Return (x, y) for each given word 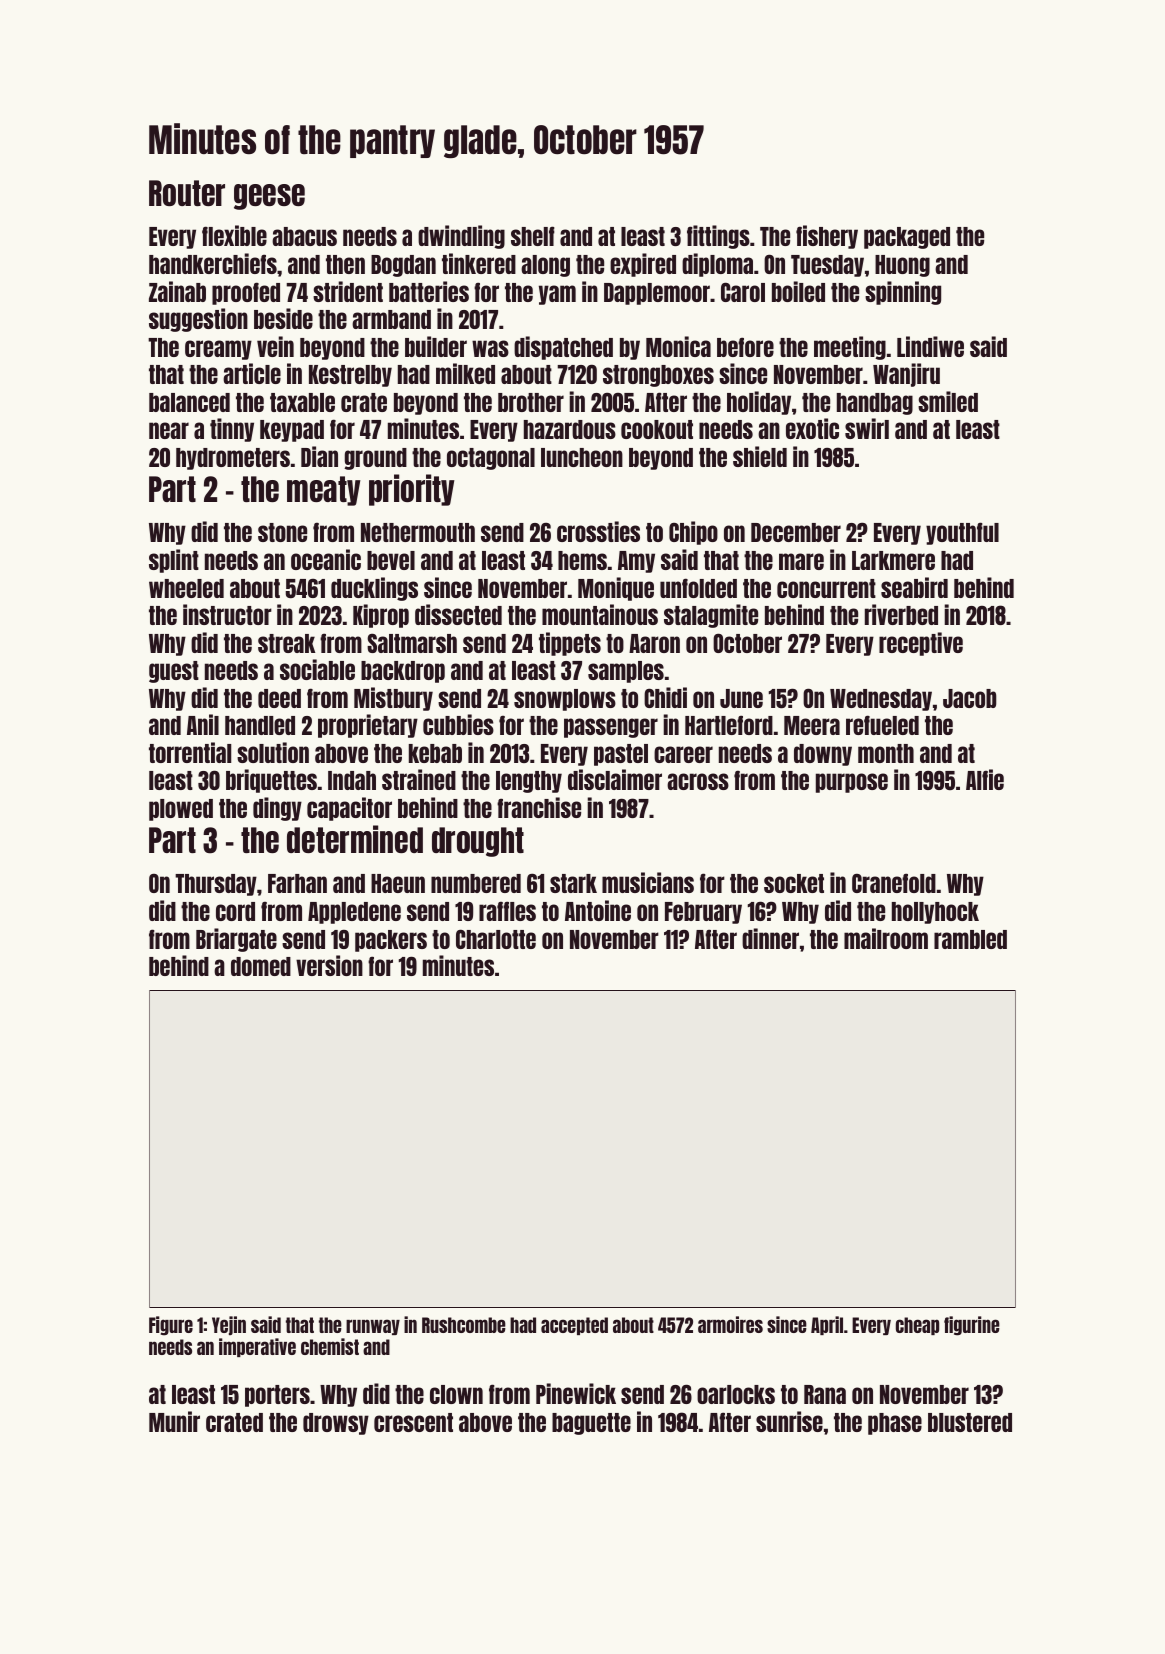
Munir (174, 1421)
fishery (827, 237)
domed (261, 966)
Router (187, 193)
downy (823, 755)
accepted (574, 1326)
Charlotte (496, 939)
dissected (458, 614)
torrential (190, 752)
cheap (917, 1326)
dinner (770, 938)
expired (643, 265)
